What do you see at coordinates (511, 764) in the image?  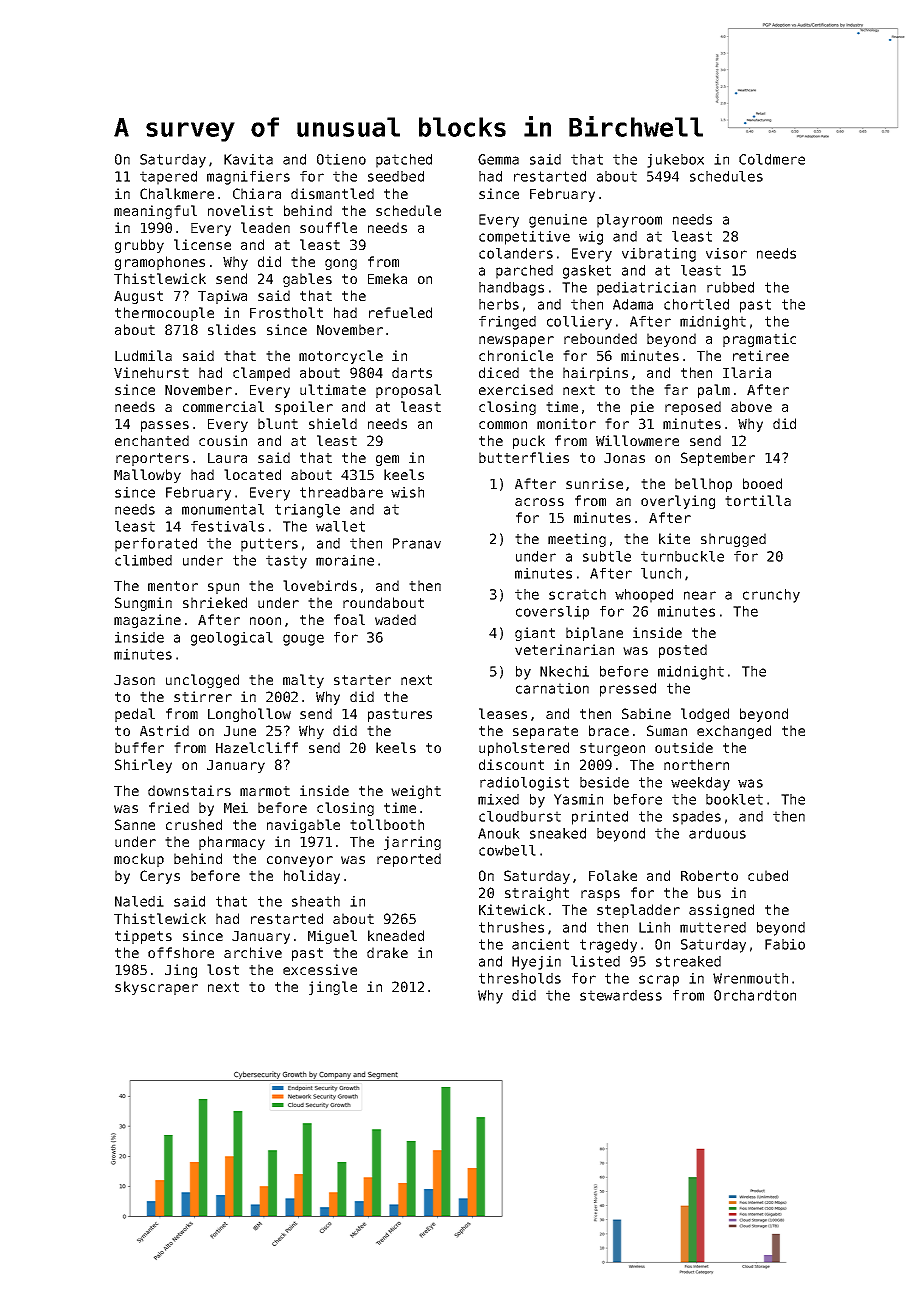 I see `discount` at bounding box center [511, 764].
